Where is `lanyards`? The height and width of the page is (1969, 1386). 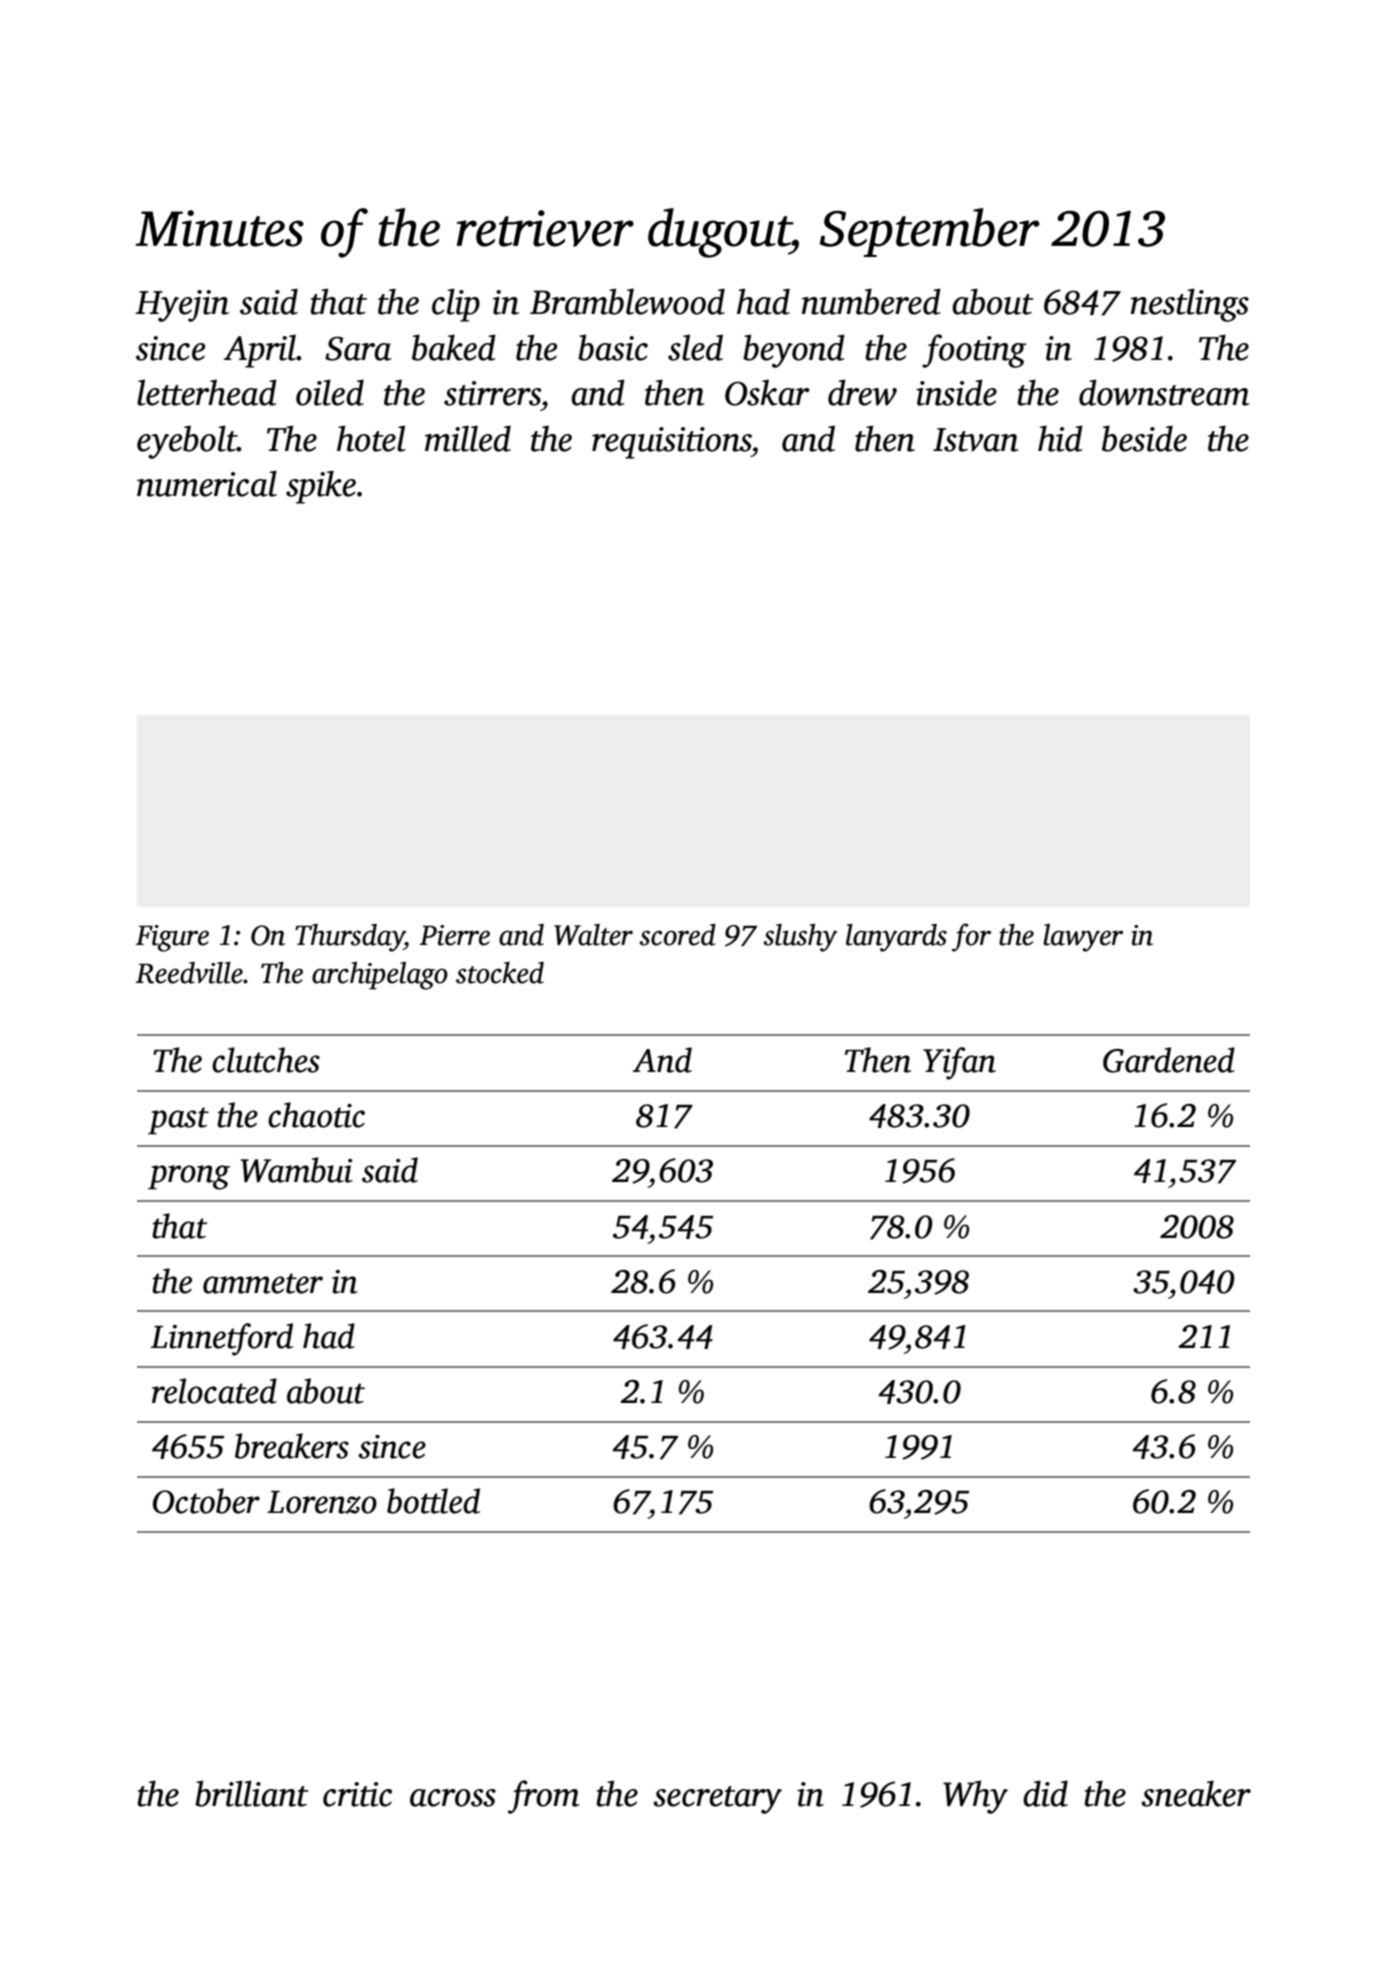
lanyards is located at coordinates (896, 938).
